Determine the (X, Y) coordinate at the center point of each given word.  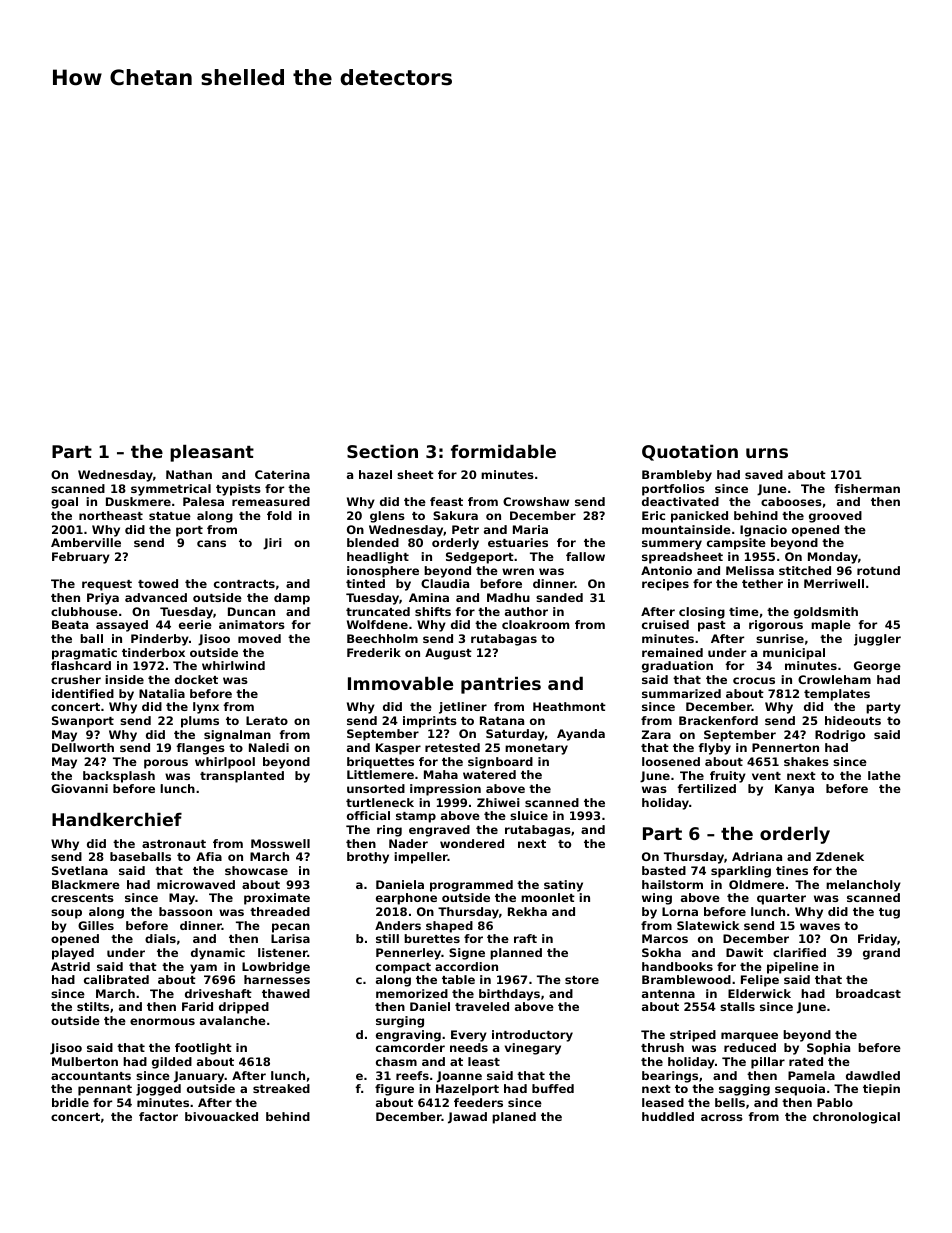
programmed (471, 886)
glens (387, 517)
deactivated (680, 501)
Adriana (757, 856)
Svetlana (80, 870)
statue (170, 516)
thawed (286, 993)
